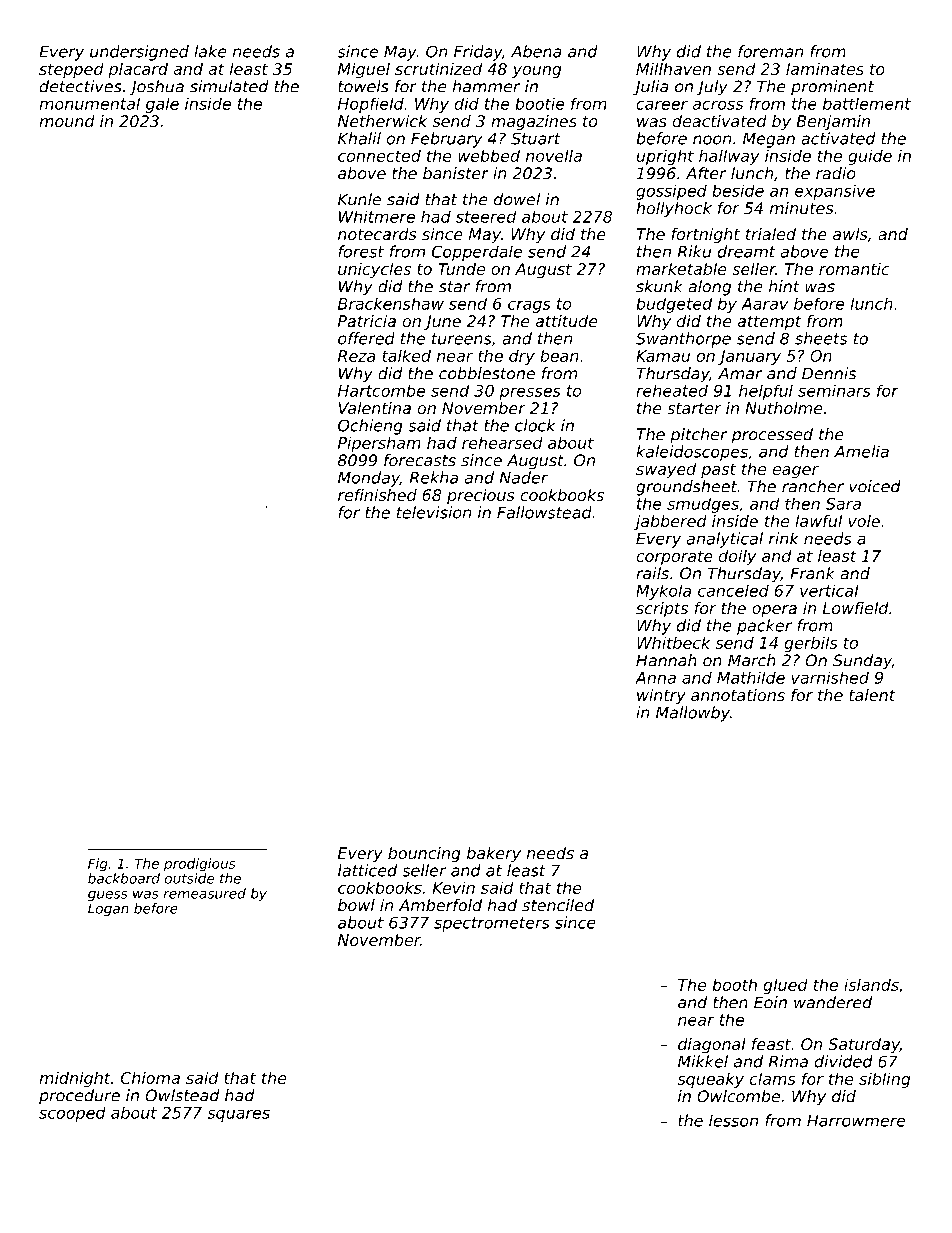  What do you see at coordinates (650, 88) in the document?
I see `Julia` at bounding box center [650, 88].
